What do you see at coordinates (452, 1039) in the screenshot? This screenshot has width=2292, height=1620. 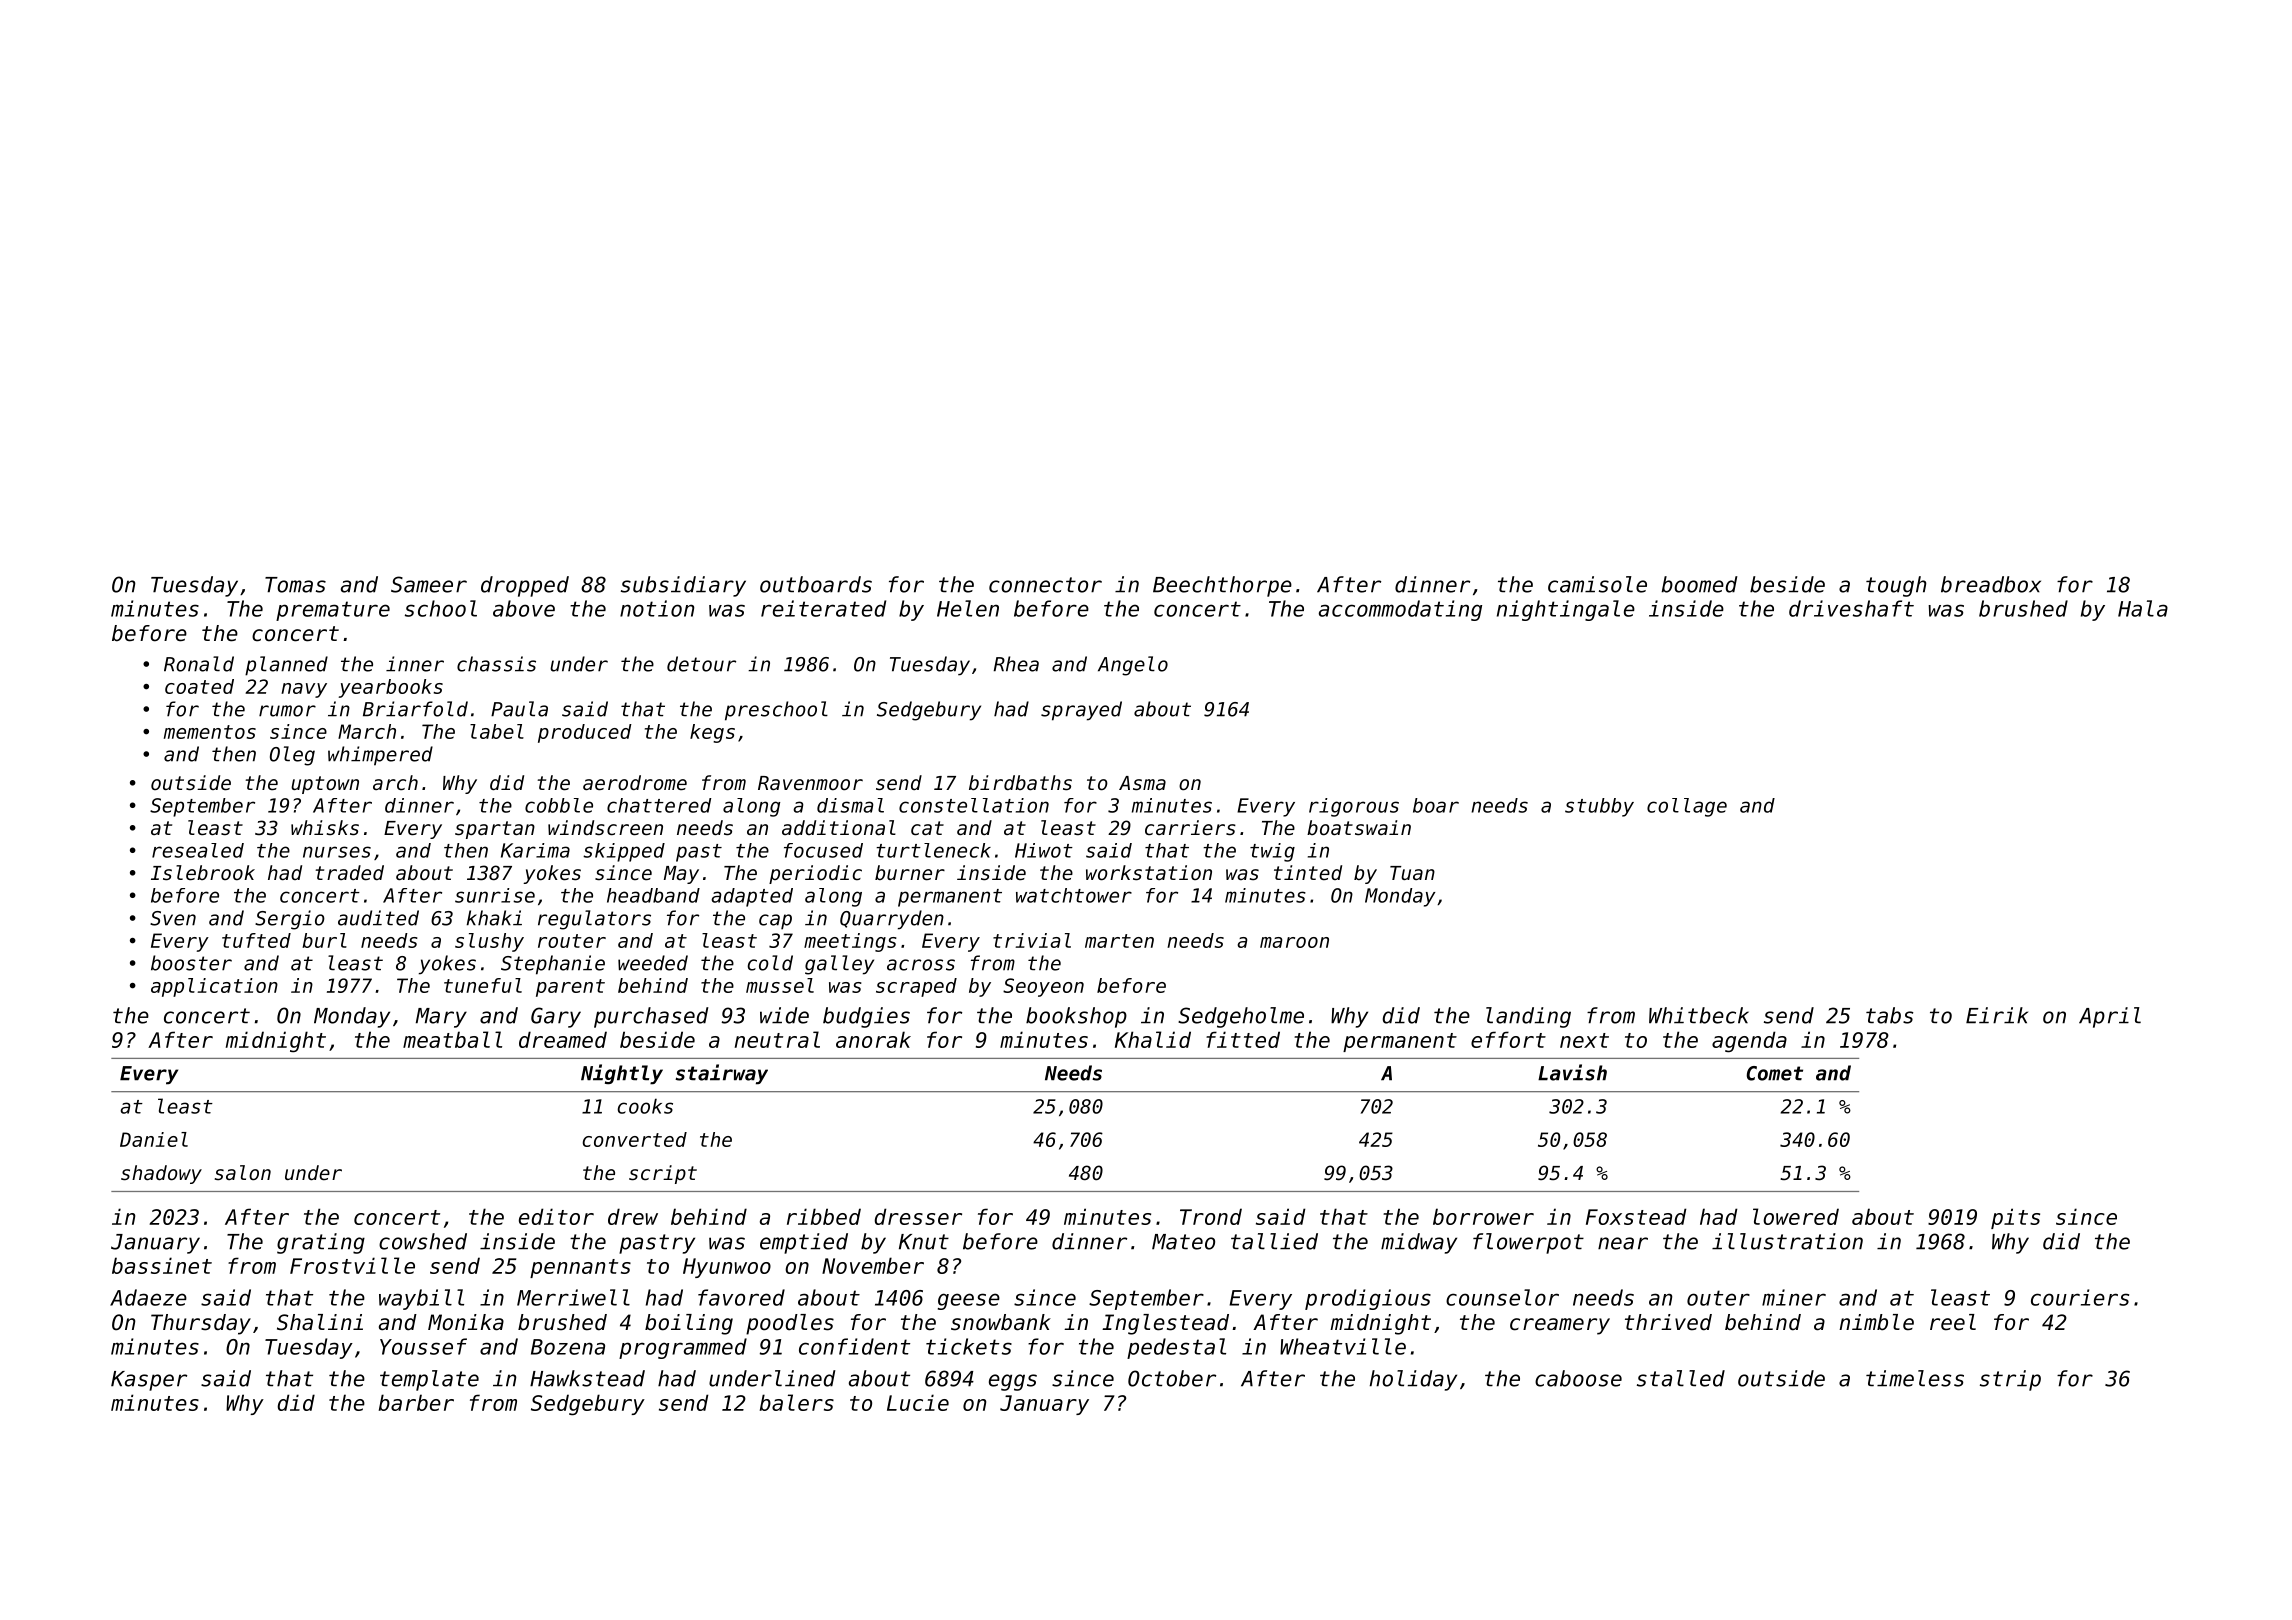 I see `meatball` at bounding box center [452, 1039].
